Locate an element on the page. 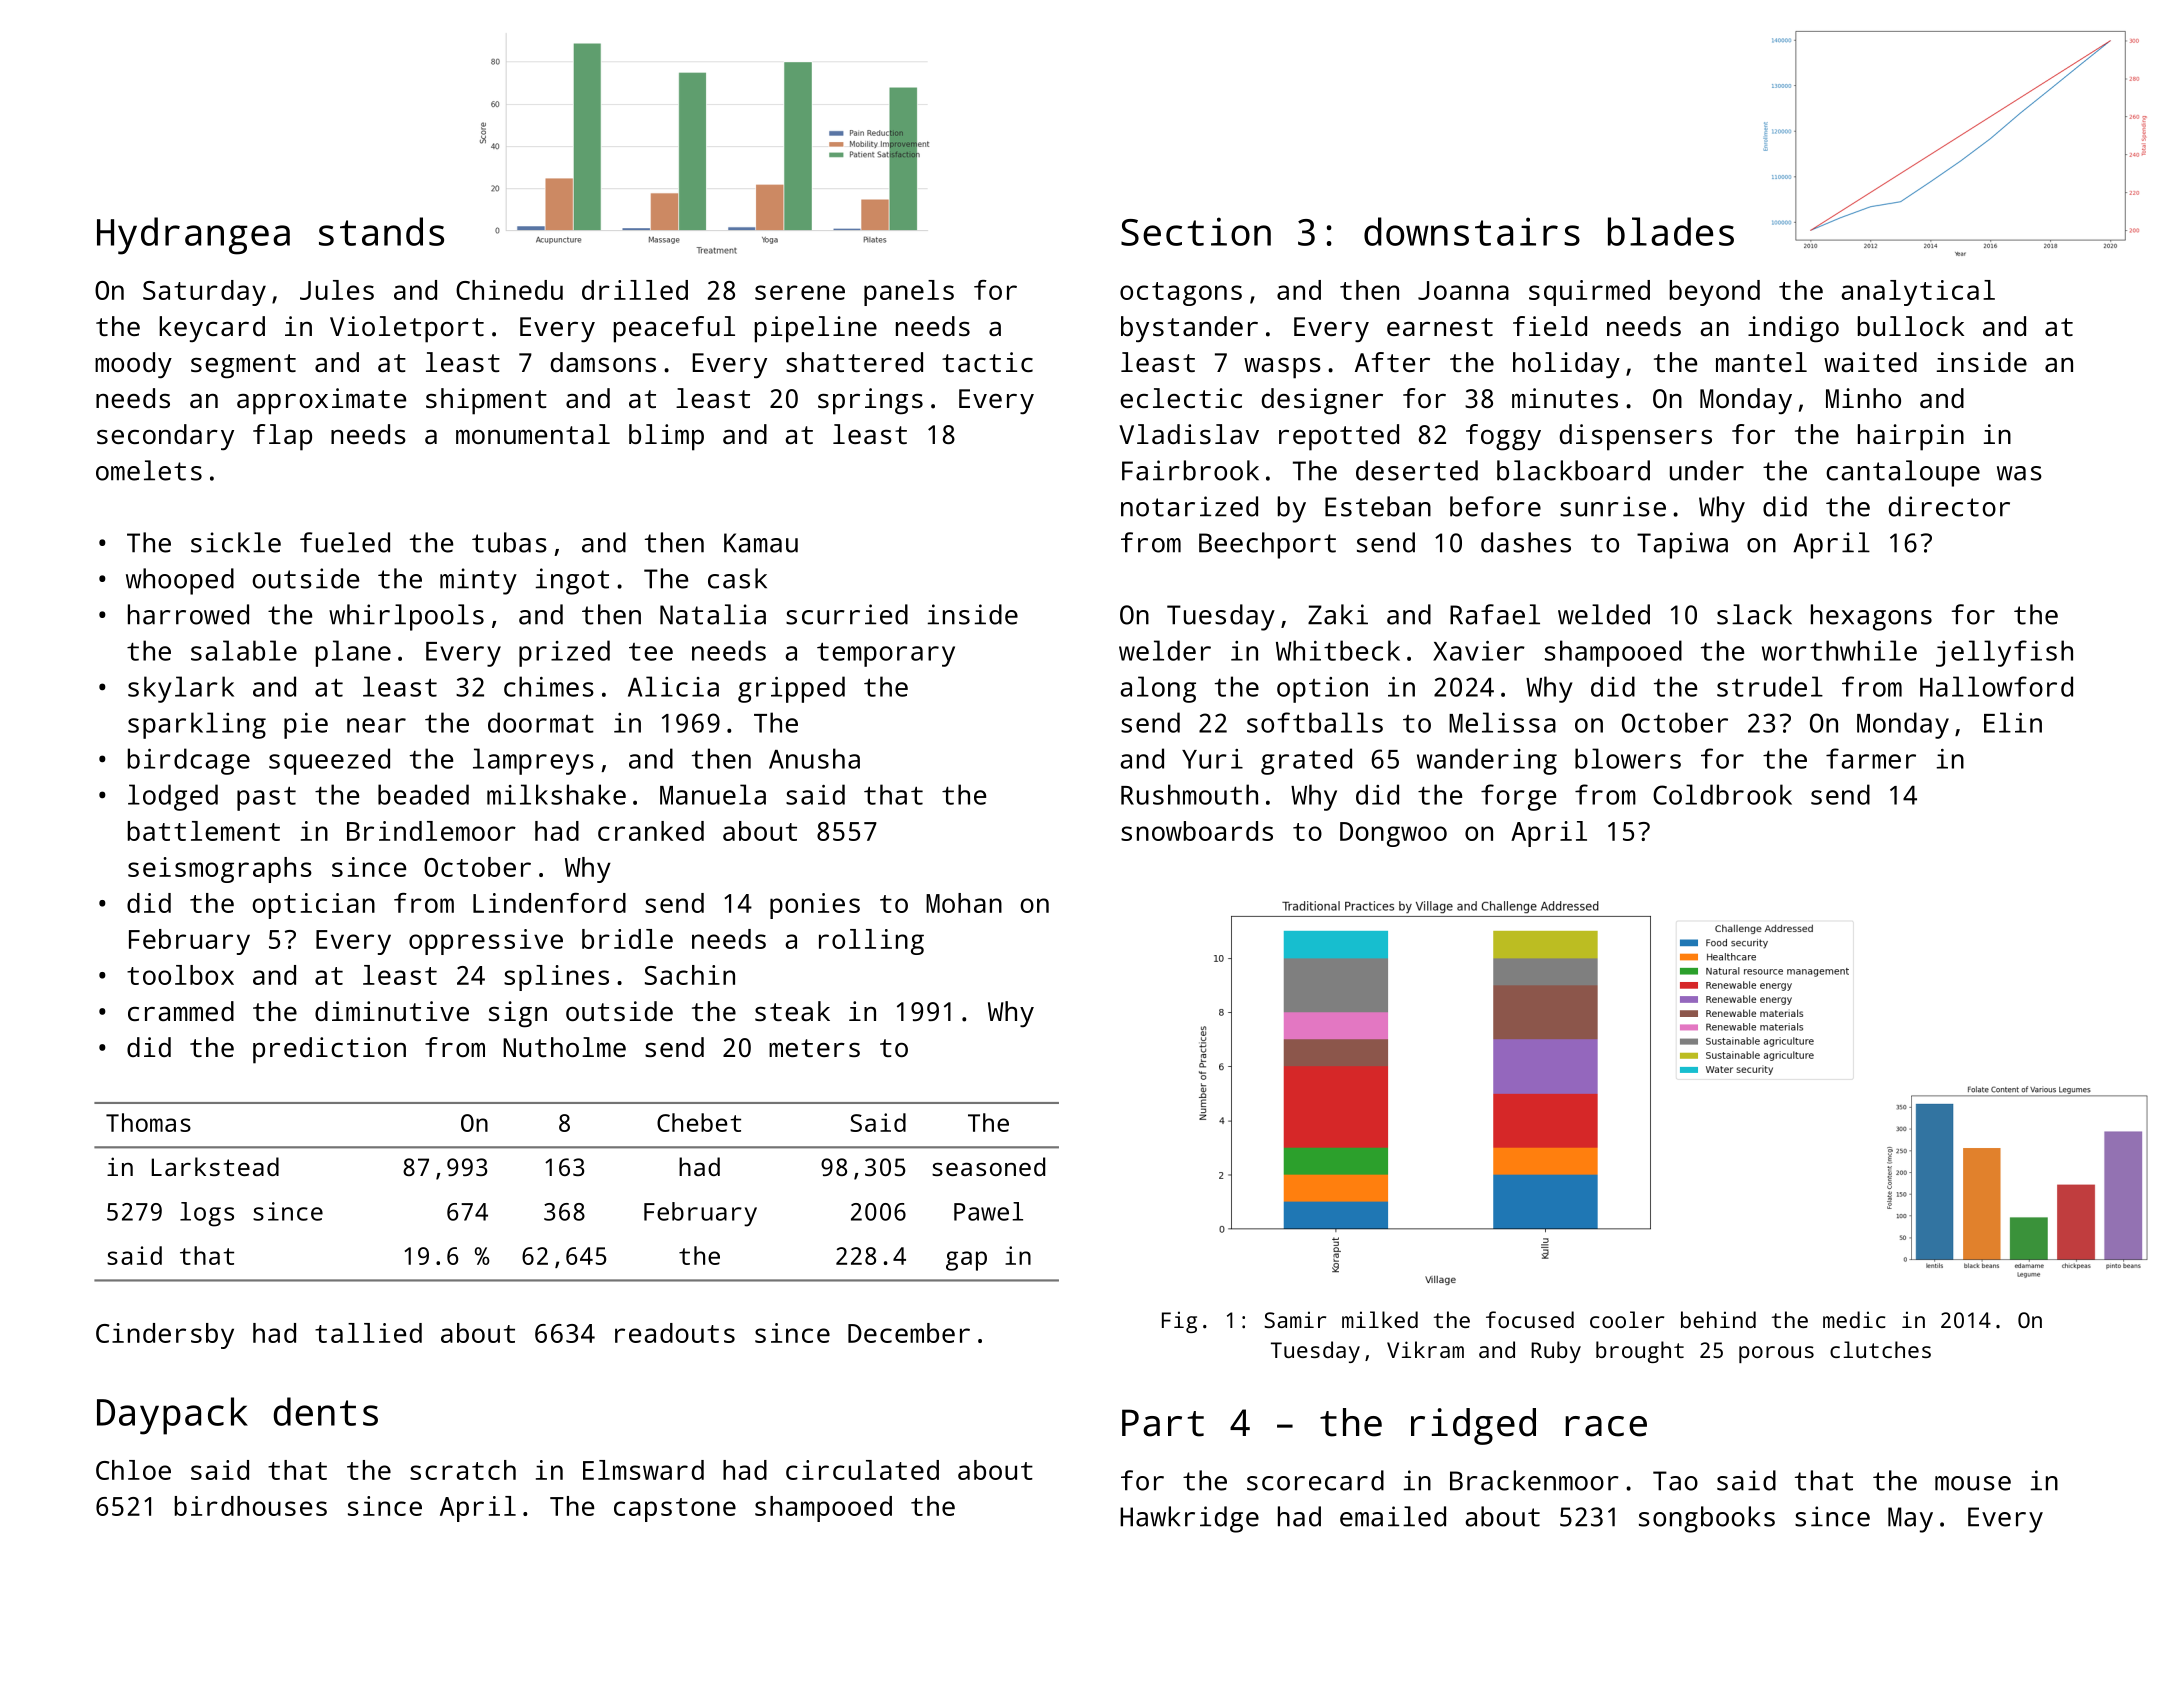 This page has width=2178, height=1683. blades is located at coordinates (1671, 231).
